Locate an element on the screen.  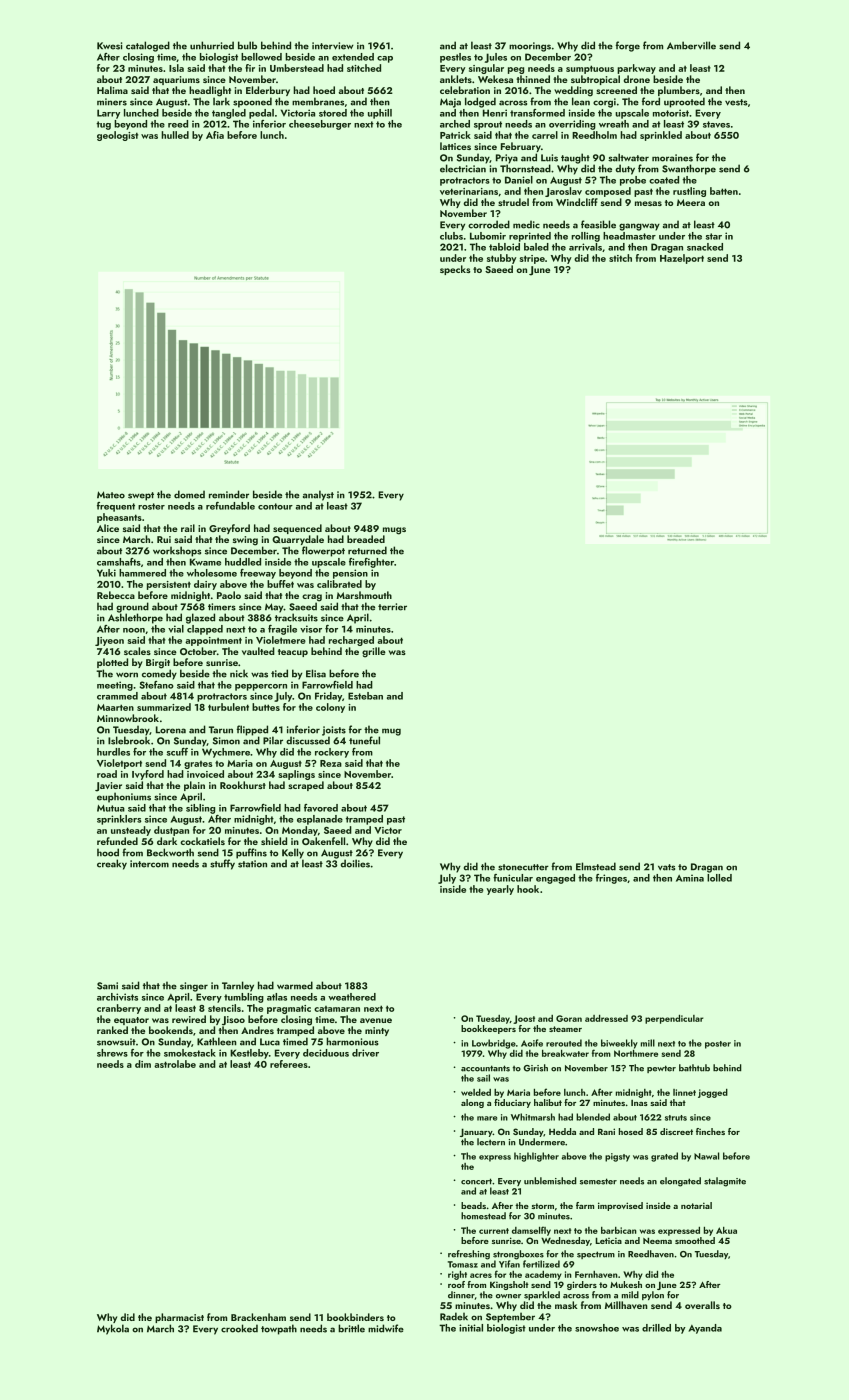
Amberville is located at coordinates (691, 45).
